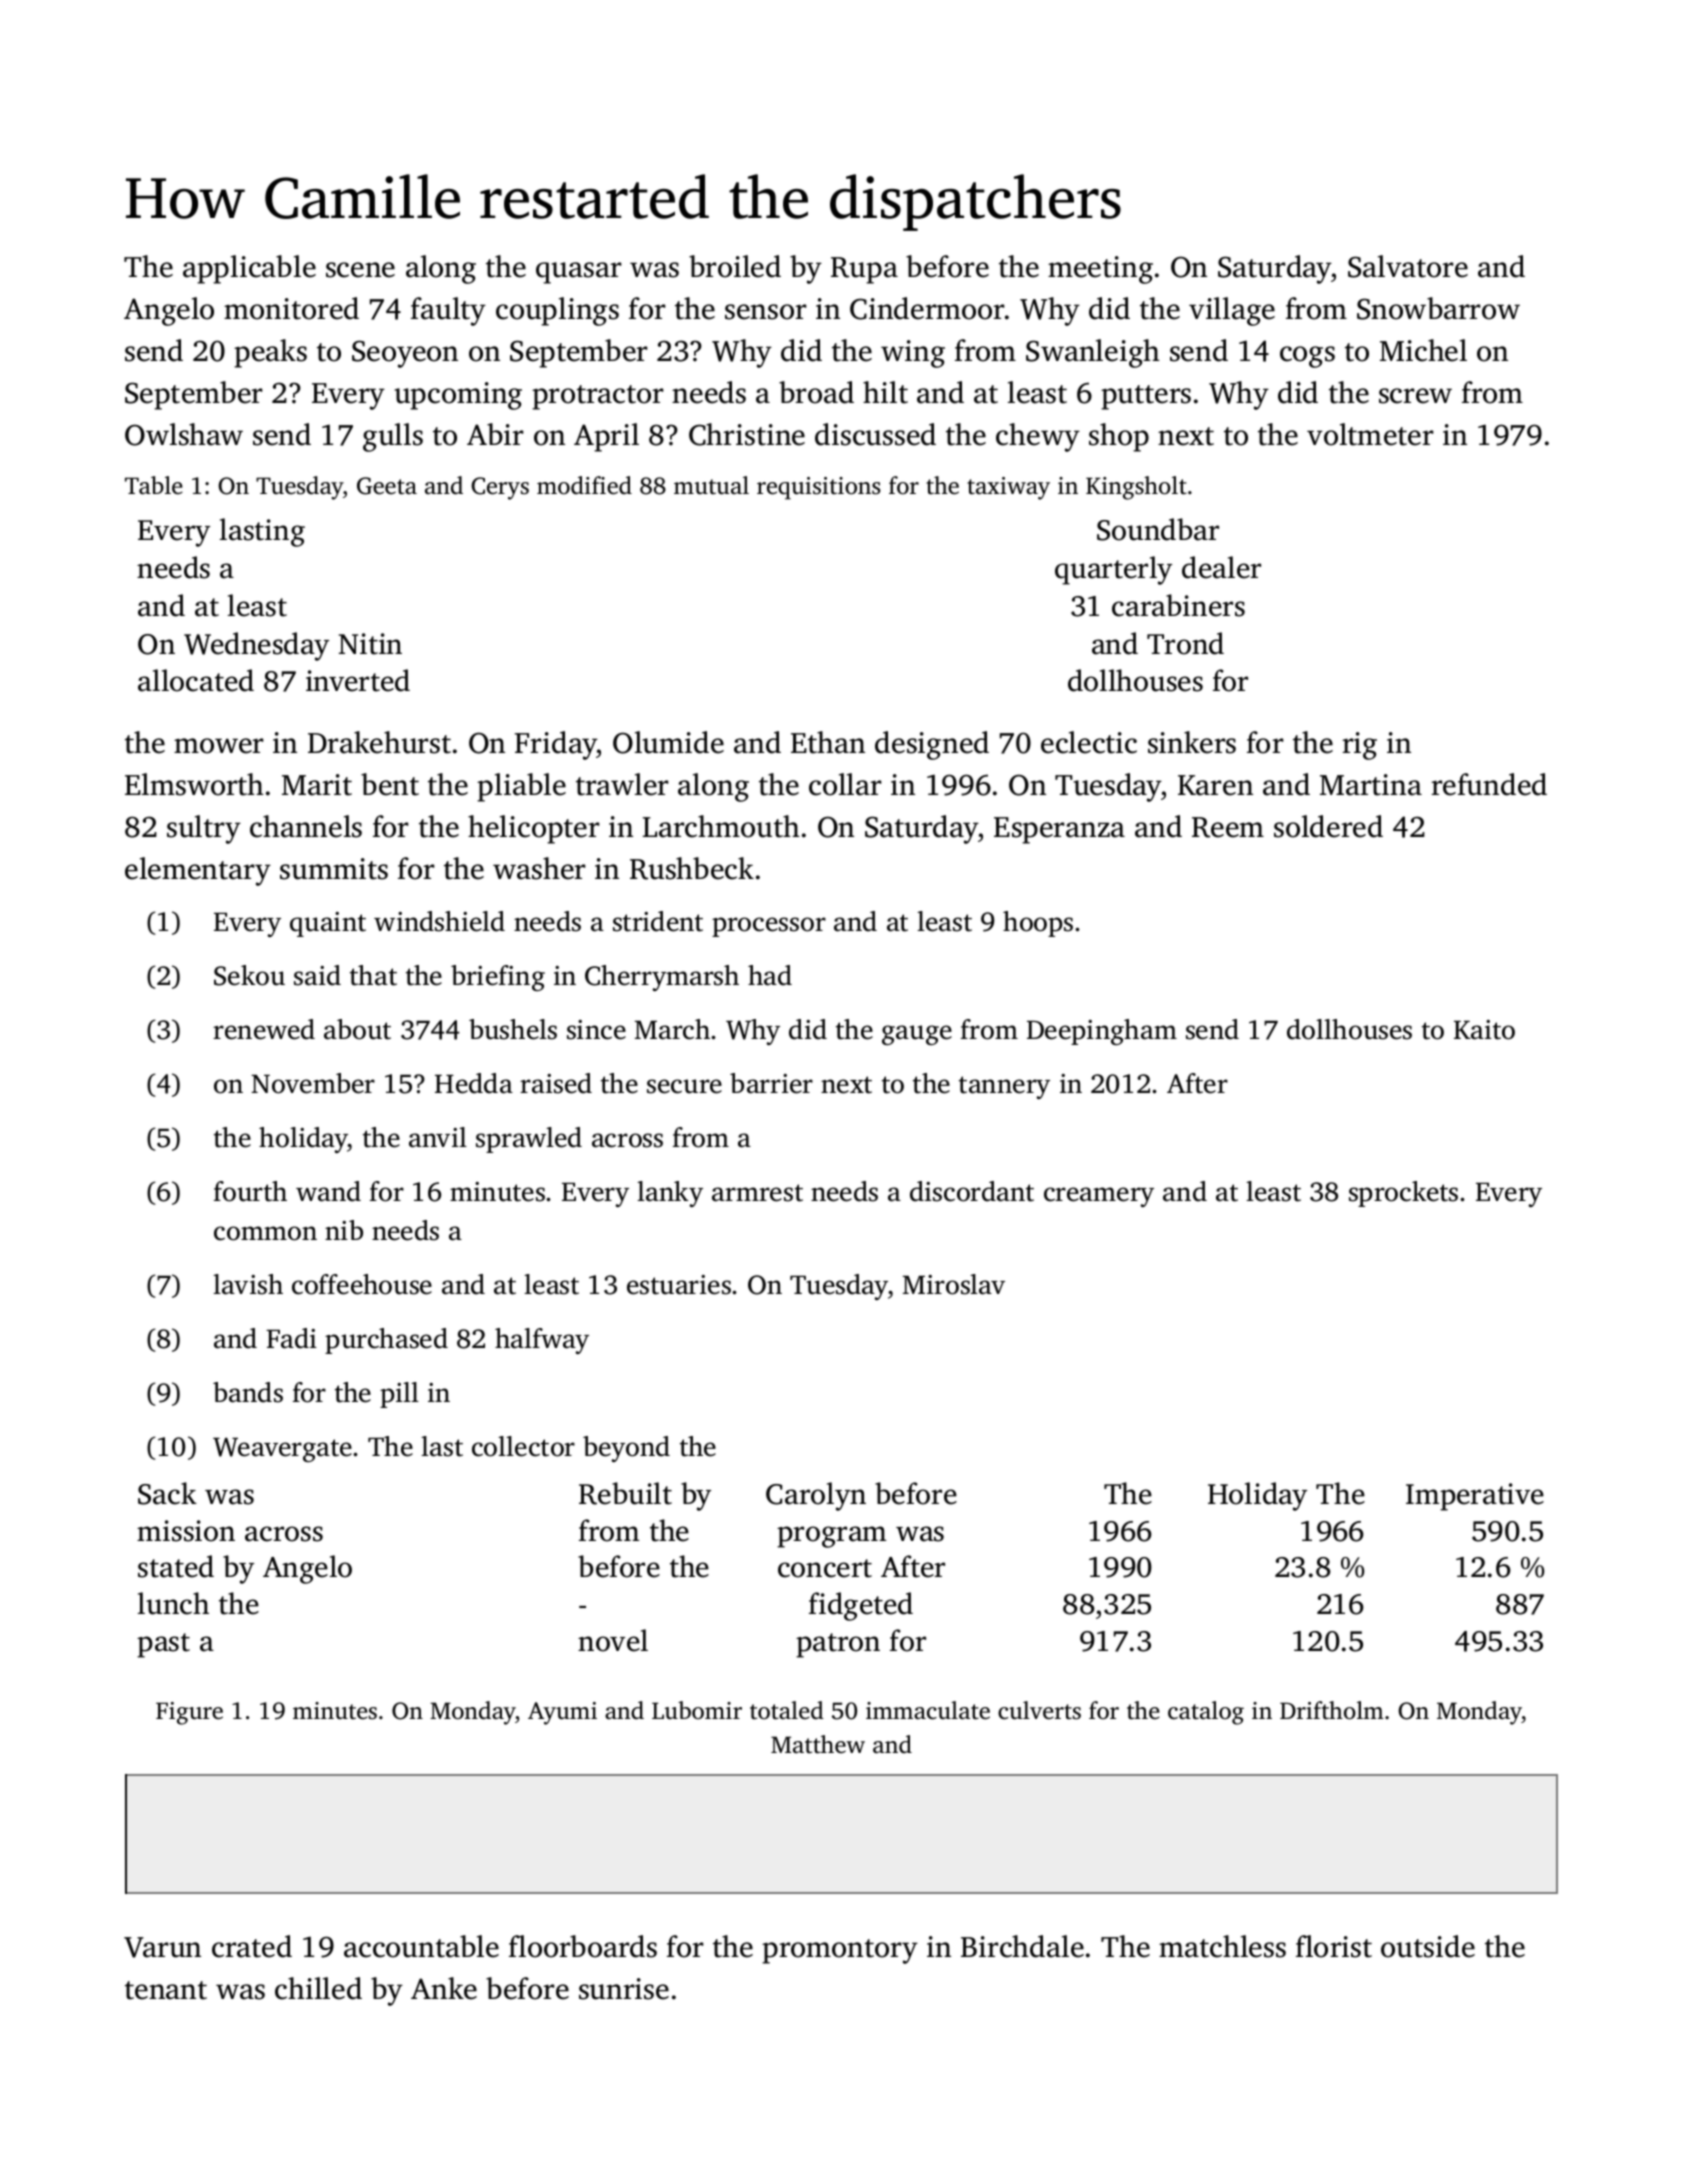 The width and height of the screenshot is (1683, 2178). I want to click on floorboards, so click(583, 1946).
